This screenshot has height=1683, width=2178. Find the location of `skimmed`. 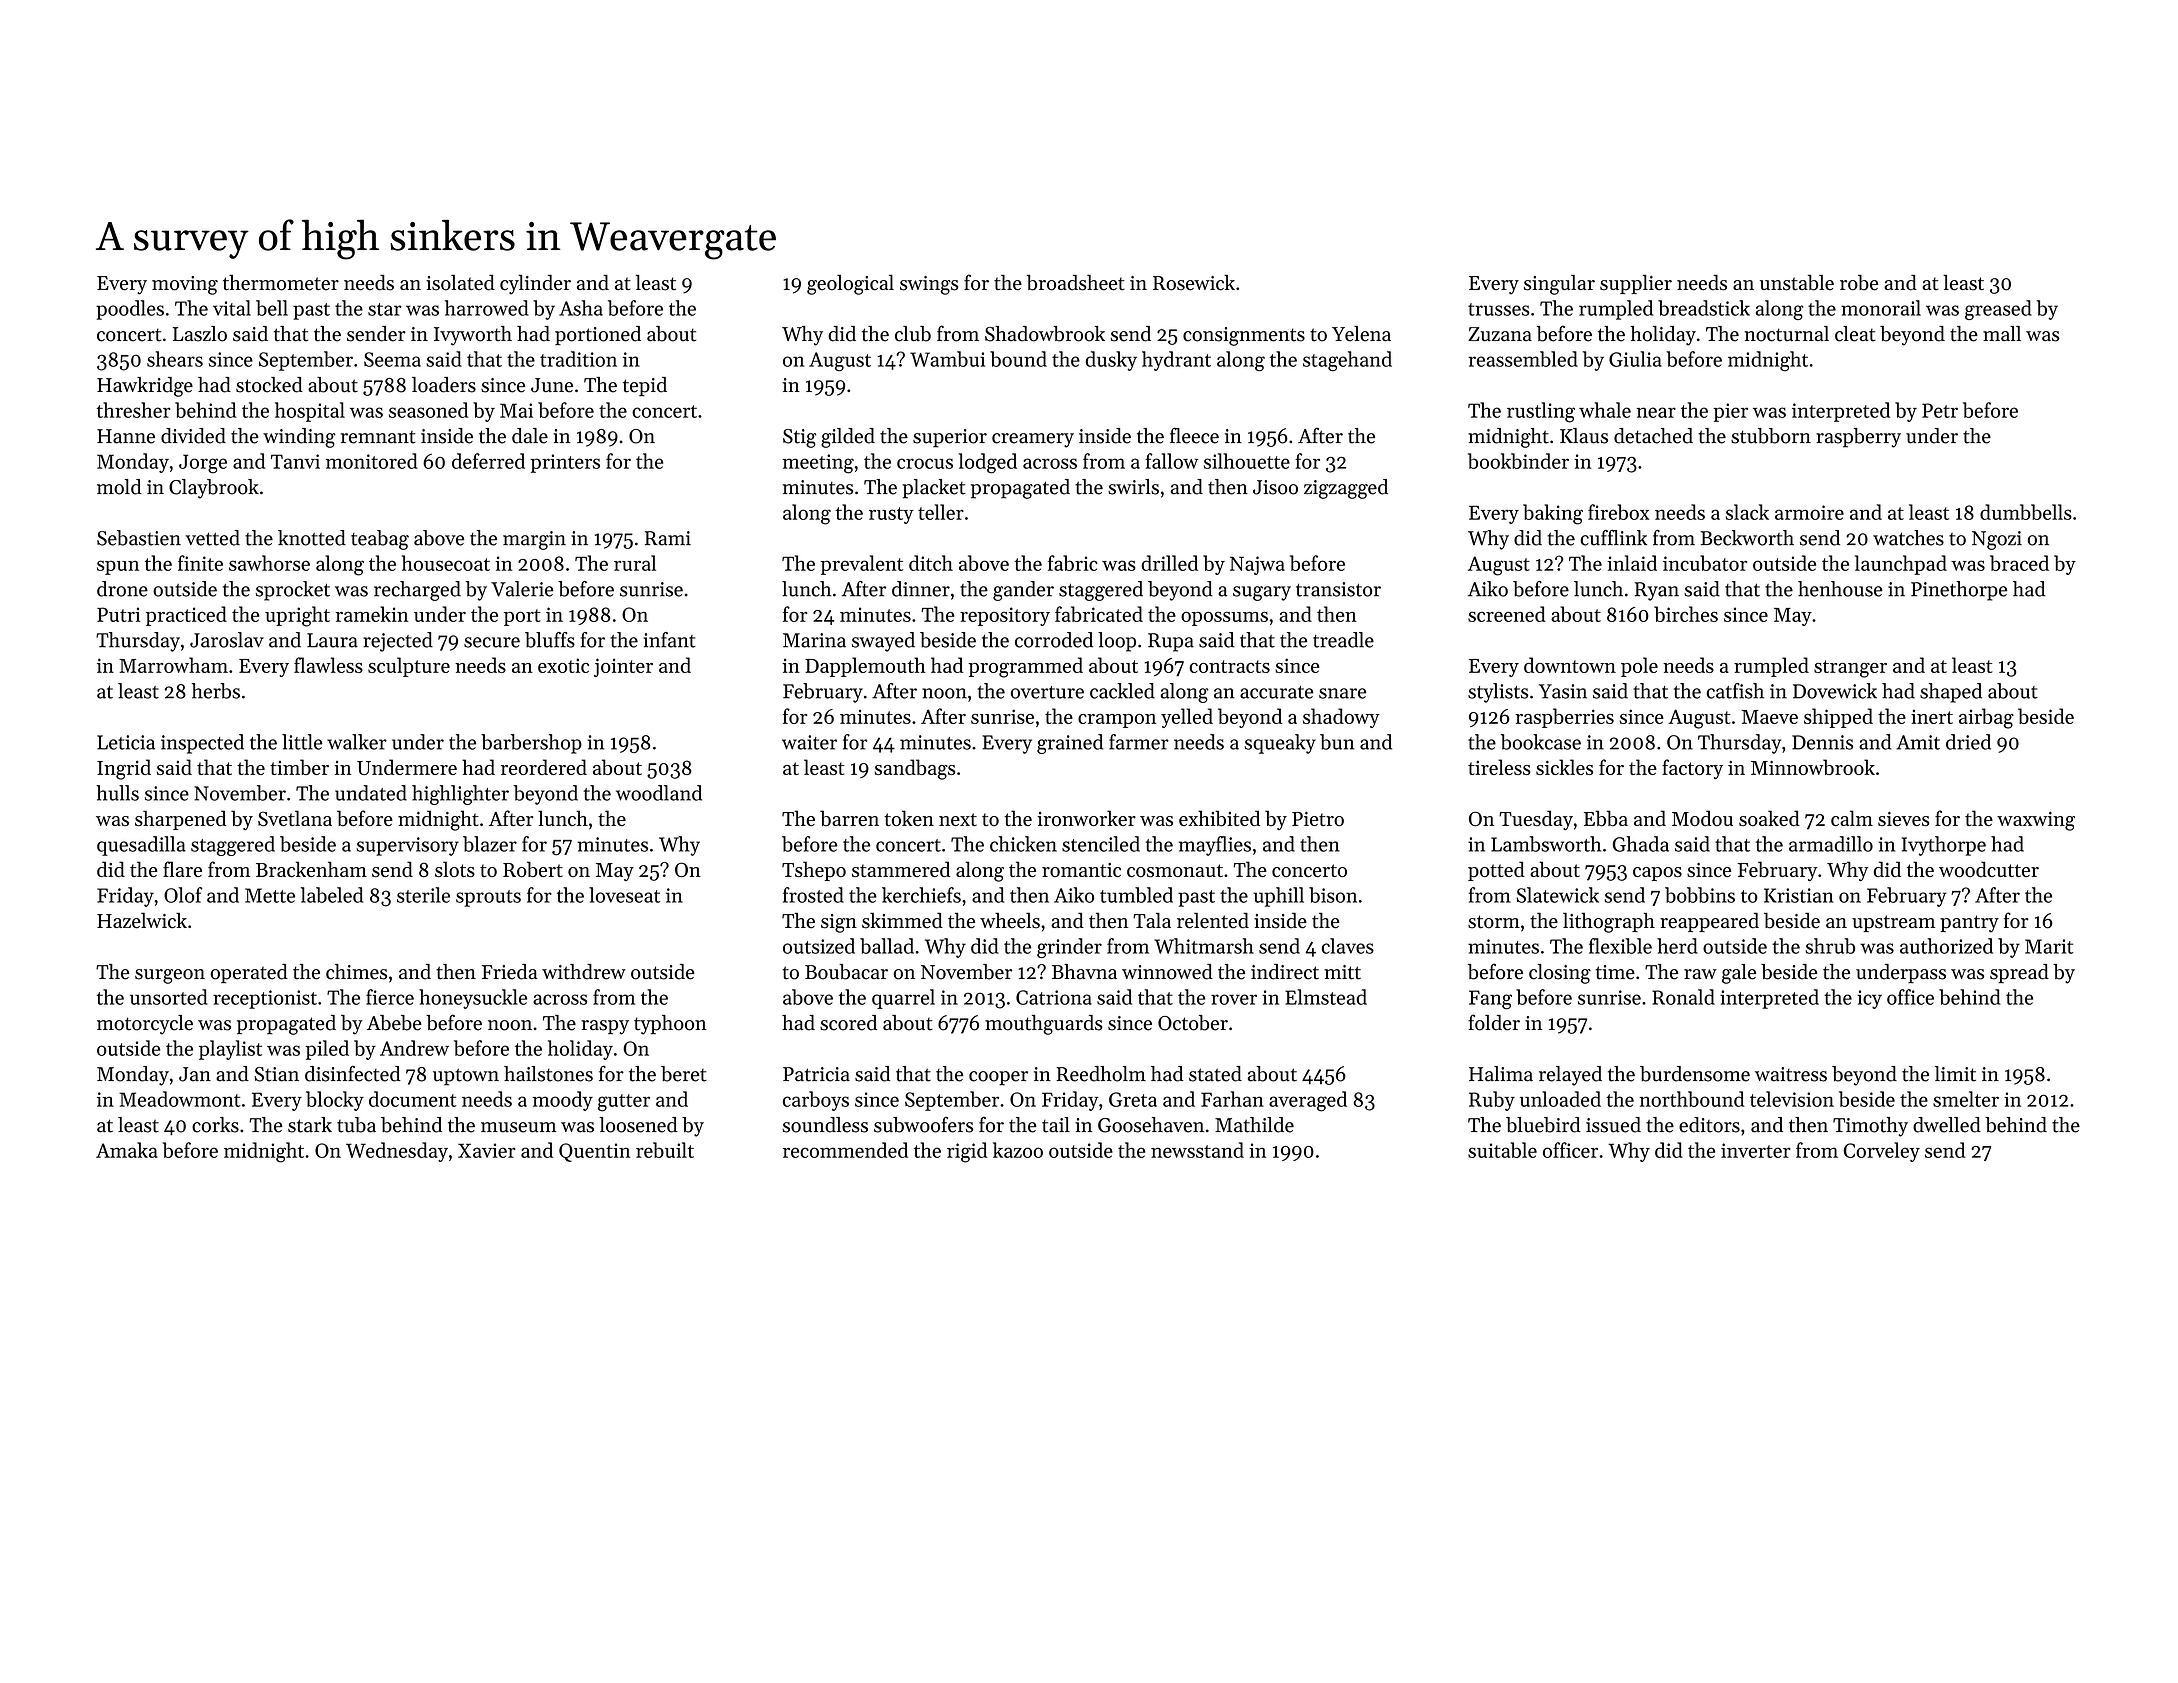

skimmed is located at coordinates (902, 921).
